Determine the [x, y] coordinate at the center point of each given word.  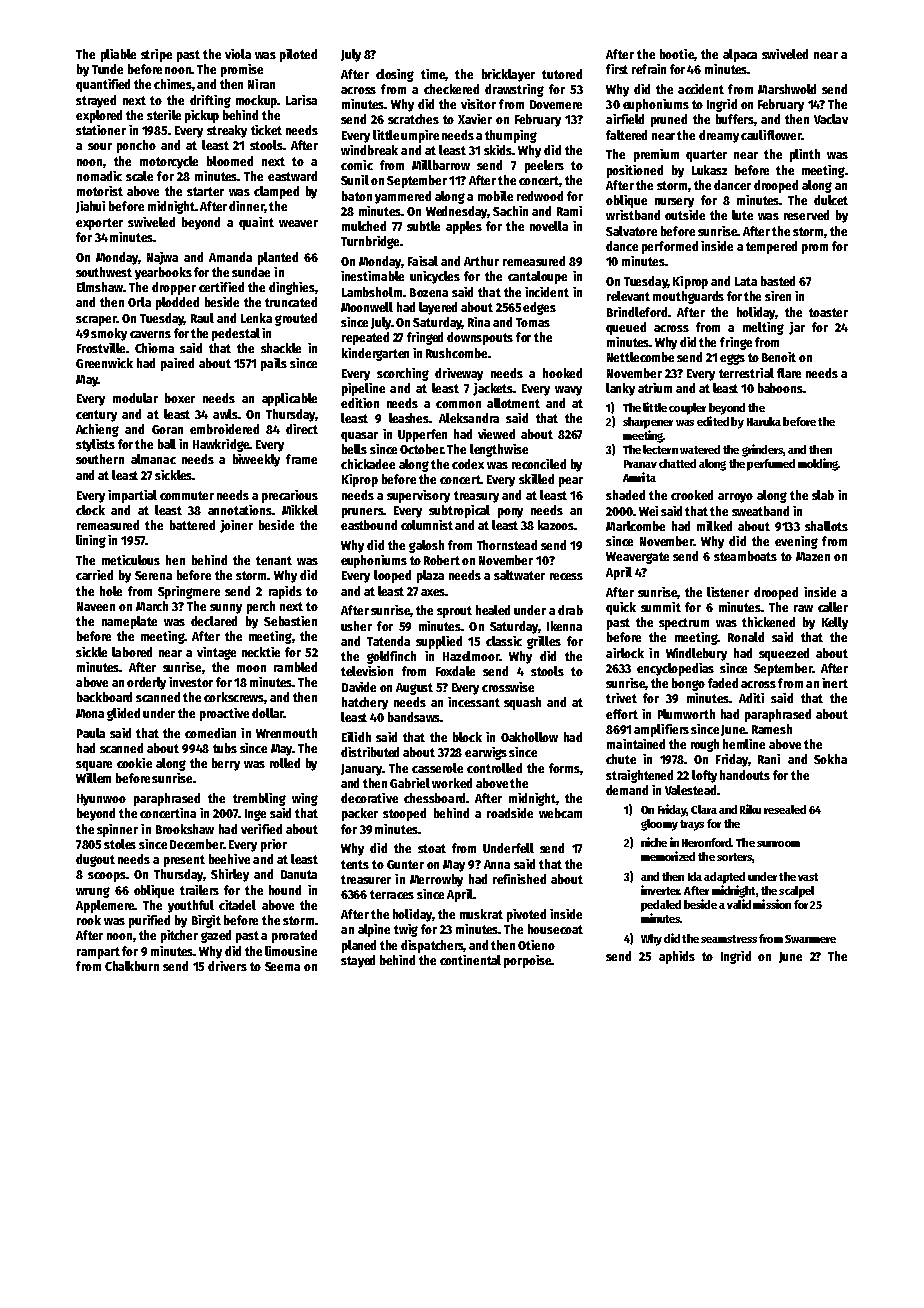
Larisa [301, 100]
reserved [806, 215]
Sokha [830, 759]
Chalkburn [132, 966]
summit [661, 607]
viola [238, 54]
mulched [364, 226]
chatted [677, 463]
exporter [99, 224]
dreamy [719, 136]
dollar [268, 713]
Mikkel [300, 510]
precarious [290, 496]
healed [493, 610]
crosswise [508, 687]
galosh [426, 546]
